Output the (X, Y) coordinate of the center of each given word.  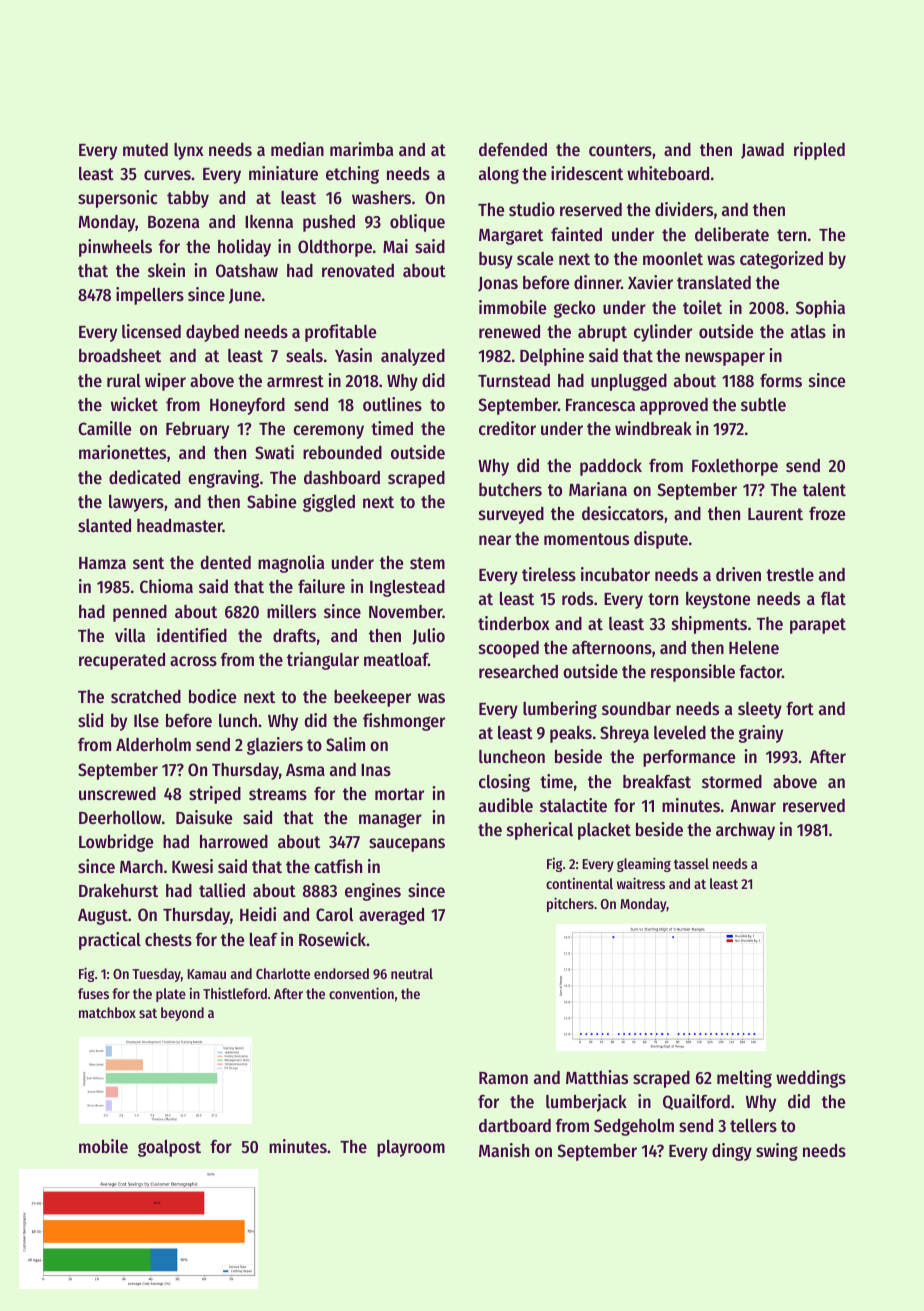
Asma (305, 770)
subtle (763, 404)
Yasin (353, 355)
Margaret (511, 237)
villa (130, 635)
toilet (702, 307)
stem (427, 563)
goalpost (169, 1148)
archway (745, 831)
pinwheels (115, 248)
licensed (151, 331)
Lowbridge (116, 843)
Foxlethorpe (735, 467)
